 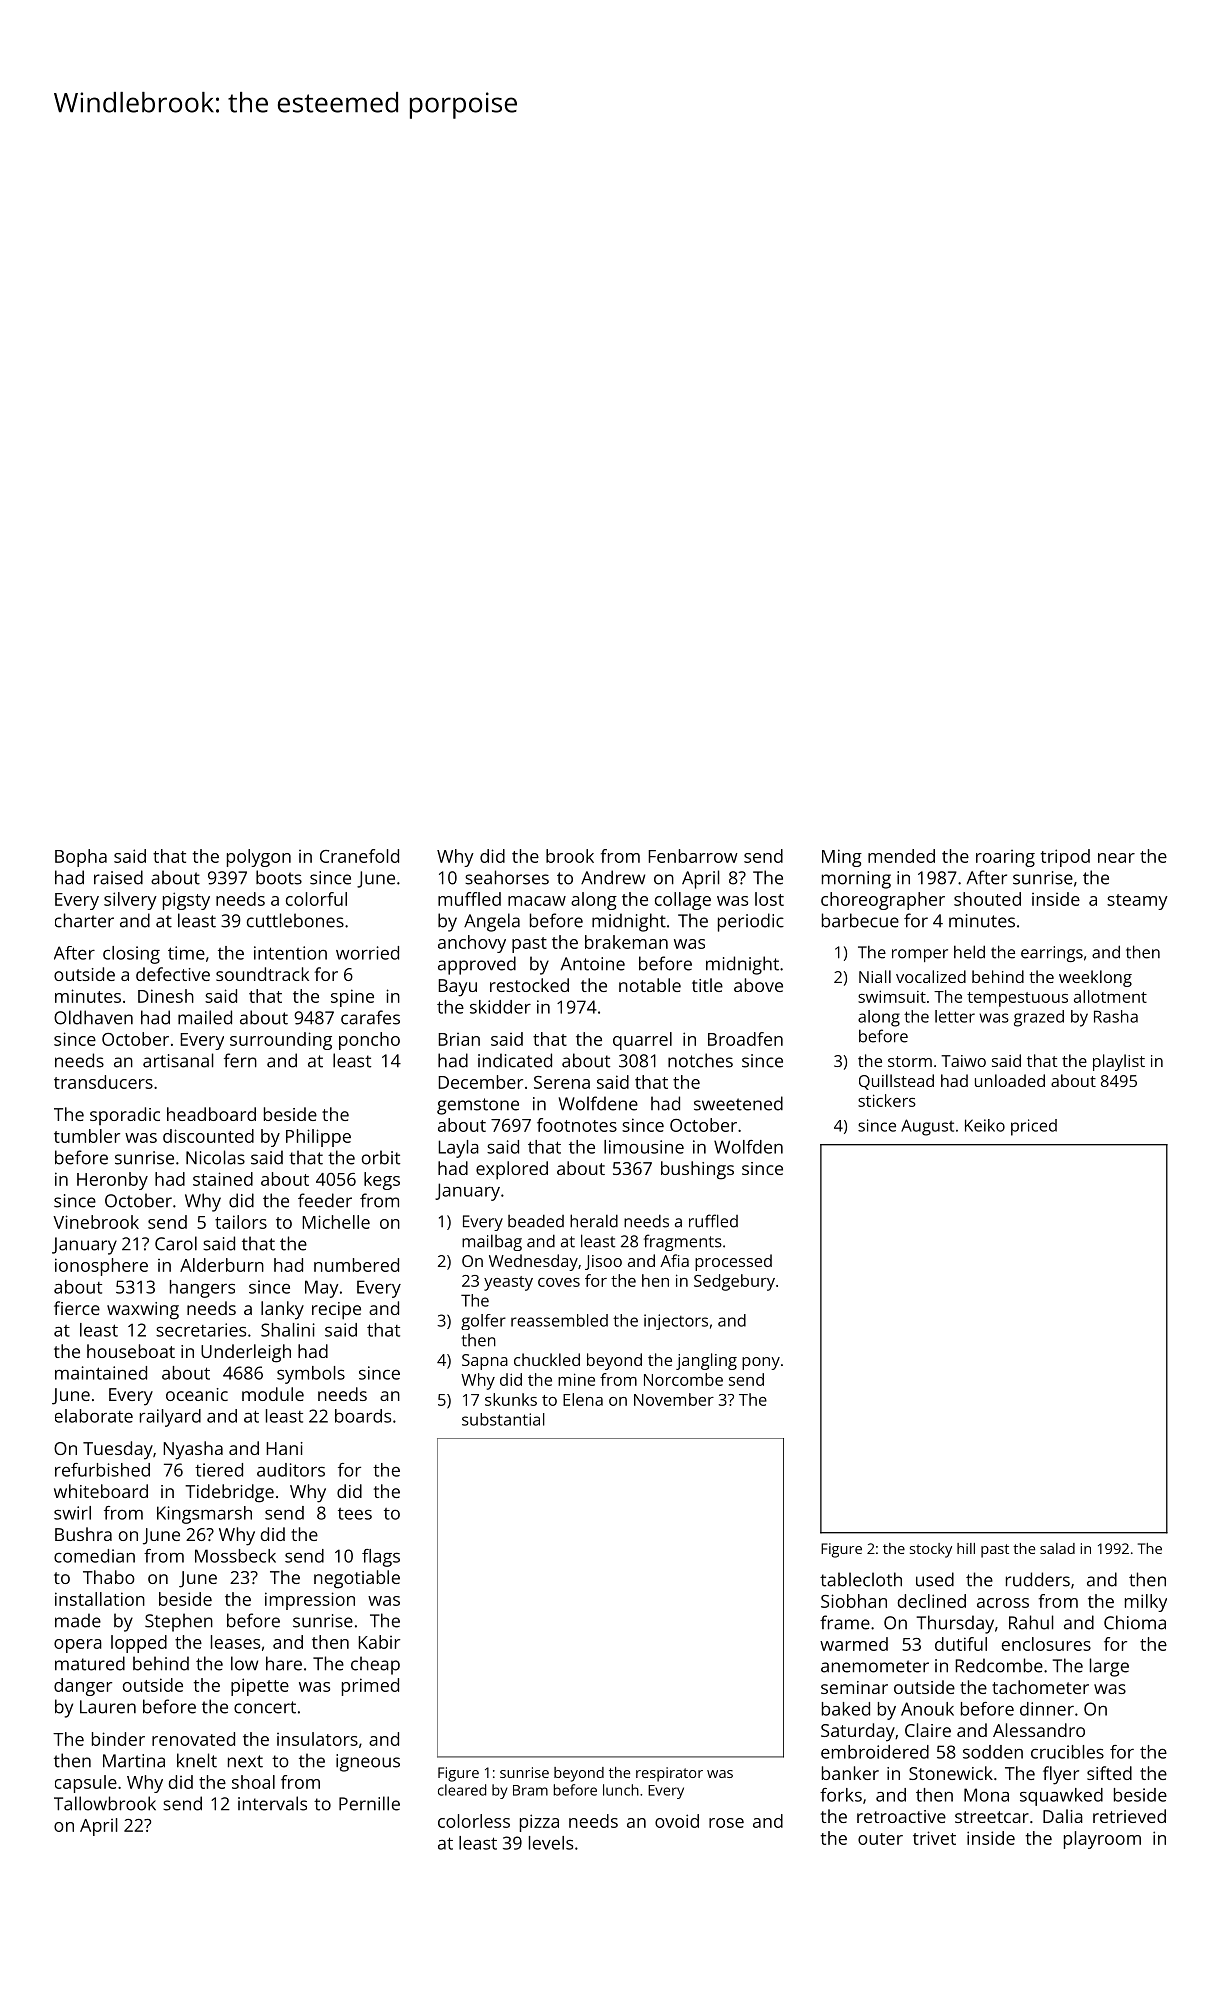 What do you see at coordinates (562, 1082) in the document?
I see `Serena` at bounding box center [562, 1082].
